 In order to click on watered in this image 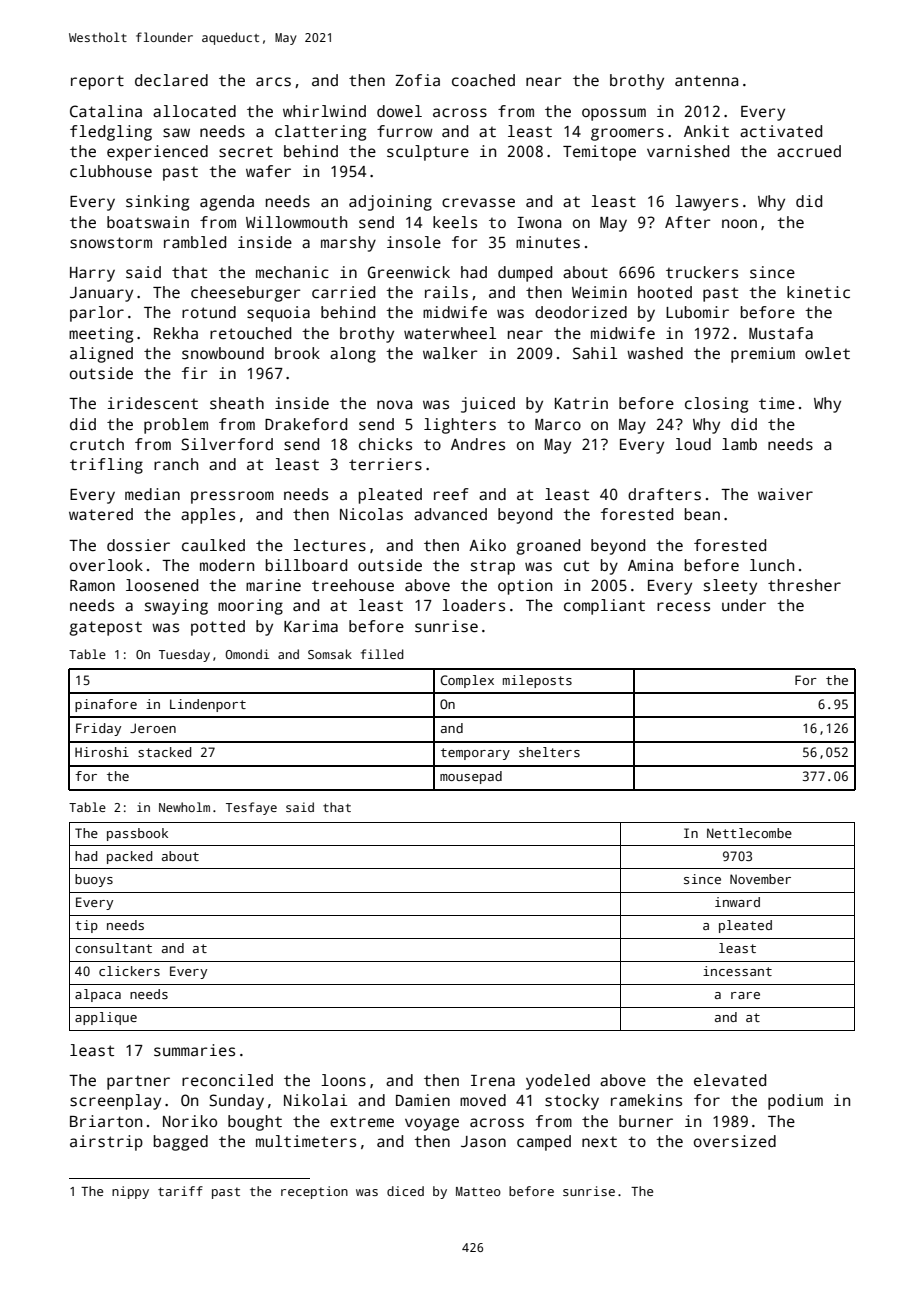, I will do `click(101, 514)`.
